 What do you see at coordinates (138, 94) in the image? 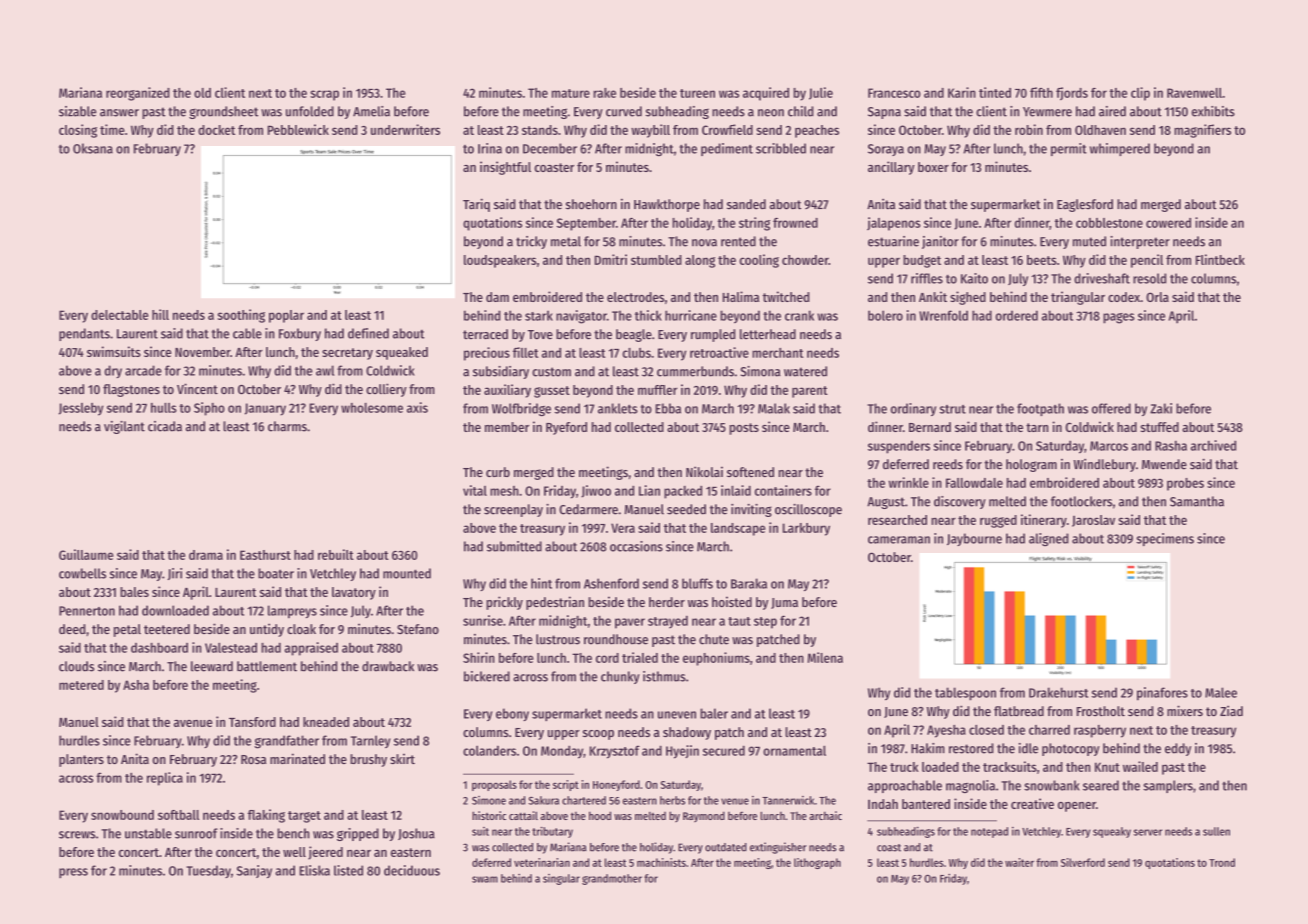
I see `reorganized` at bounding box center [138, 94].
